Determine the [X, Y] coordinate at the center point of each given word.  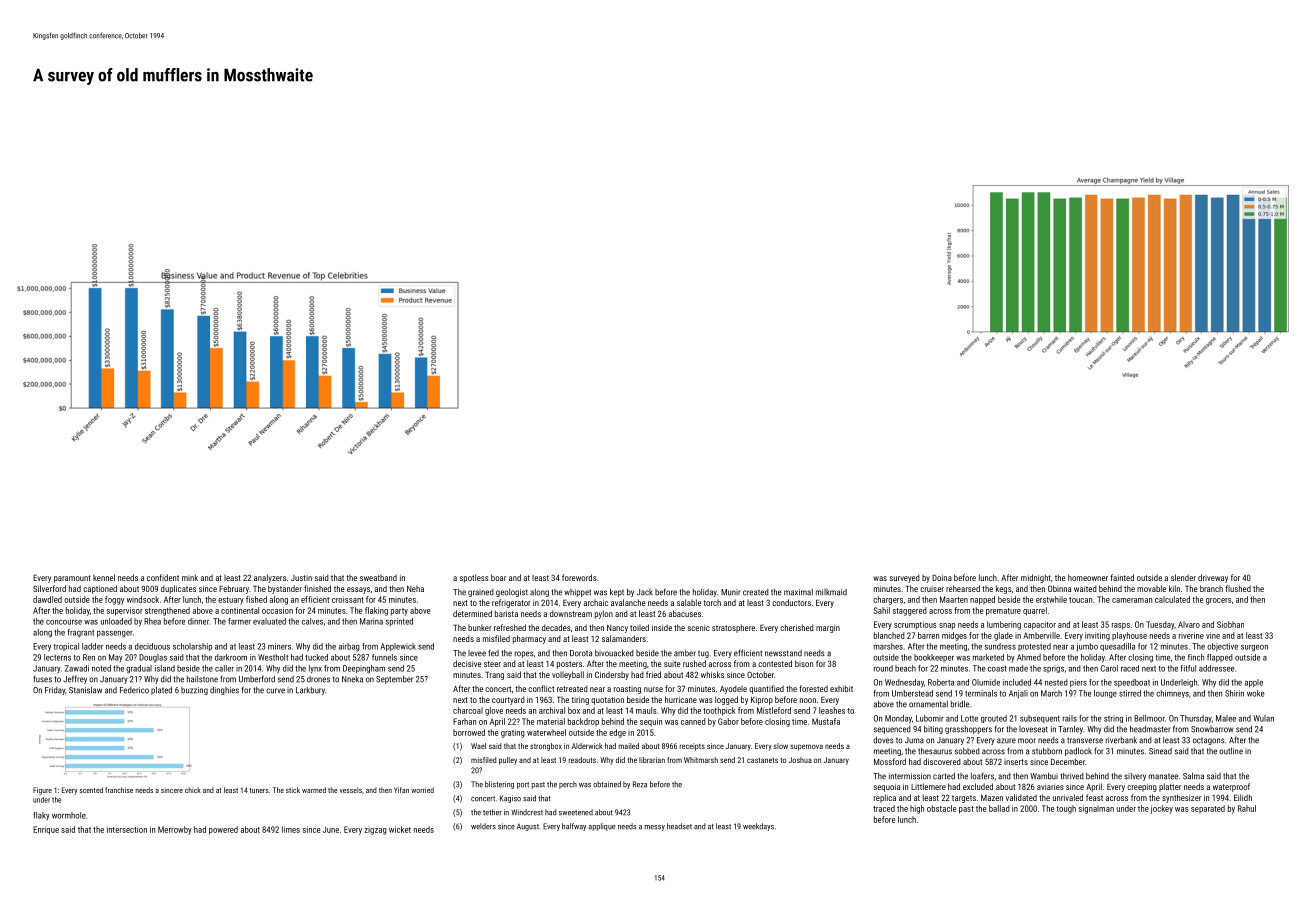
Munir [730, 592]
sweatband [378, 577]
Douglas [153, 658]
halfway [574, 827]
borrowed [469, 732]
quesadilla [1117, 647]
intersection [127, 829]
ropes [524, 654]
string [1113, 719]
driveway [1213, 578]
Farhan [464, 721]
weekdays [758, 827]
